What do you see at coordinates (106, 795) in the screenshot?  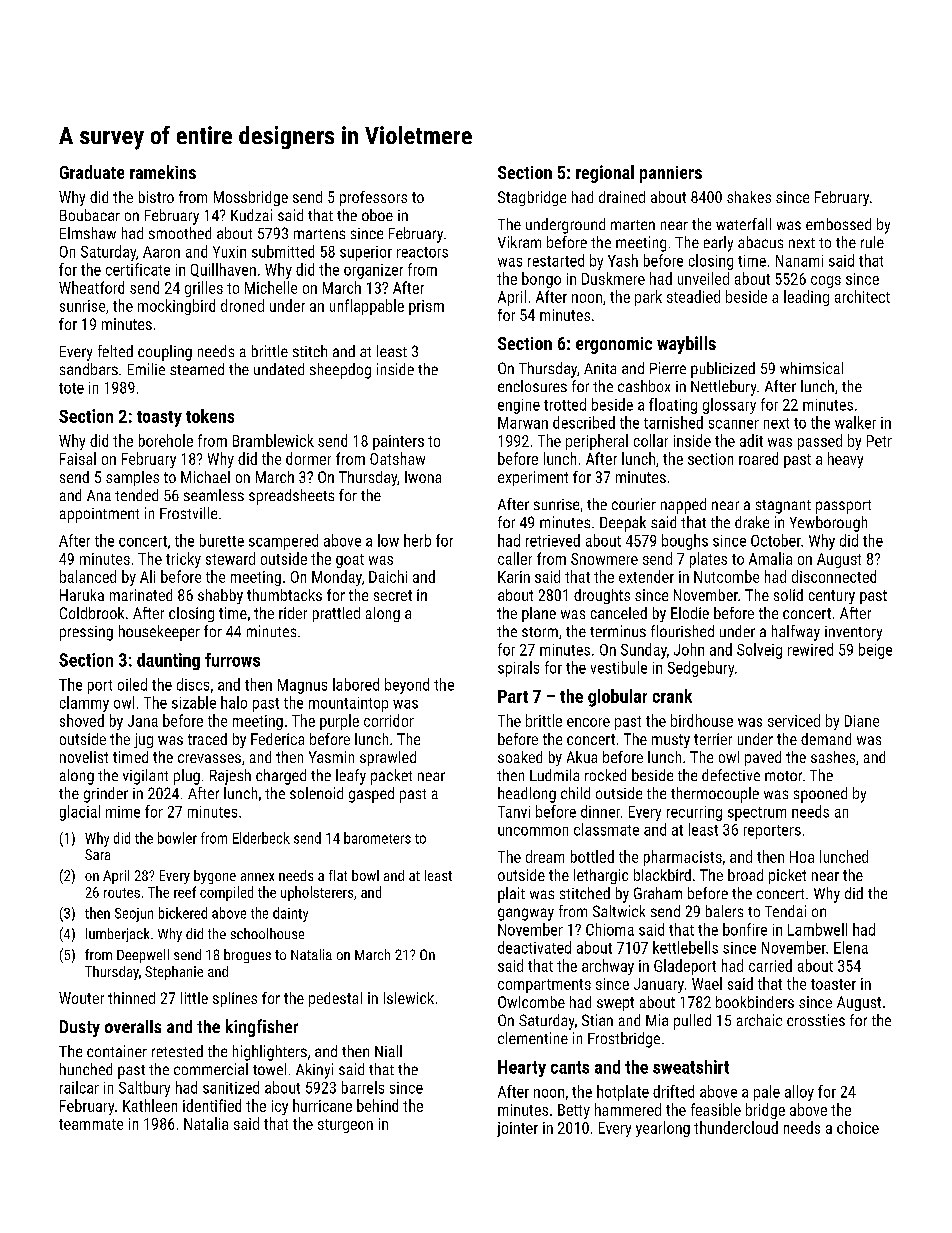 I see `grinder` at bounding box center [106, 795].
